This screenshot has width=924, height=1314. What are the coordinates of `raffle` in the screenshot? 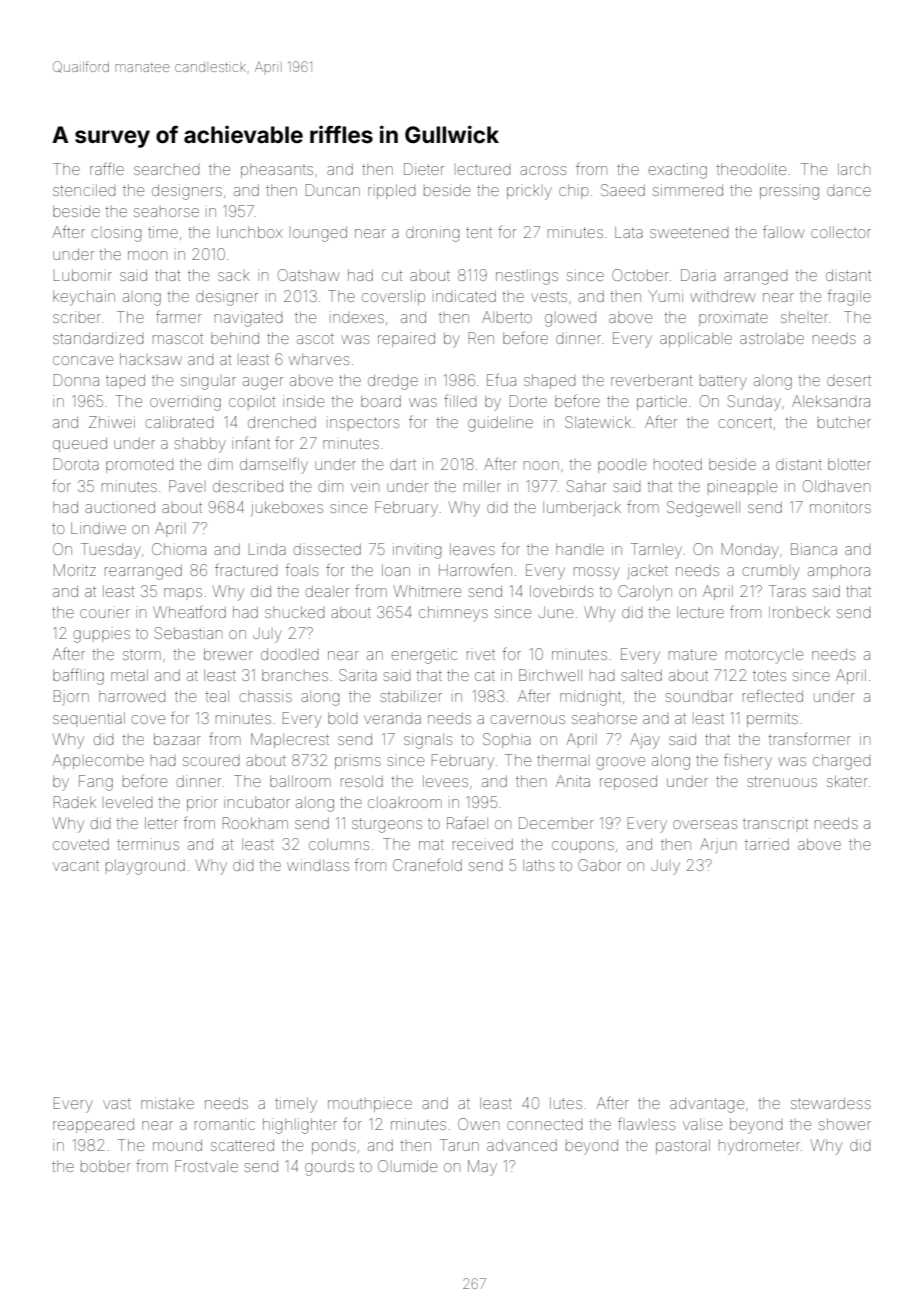 It's located at (107, 168).
